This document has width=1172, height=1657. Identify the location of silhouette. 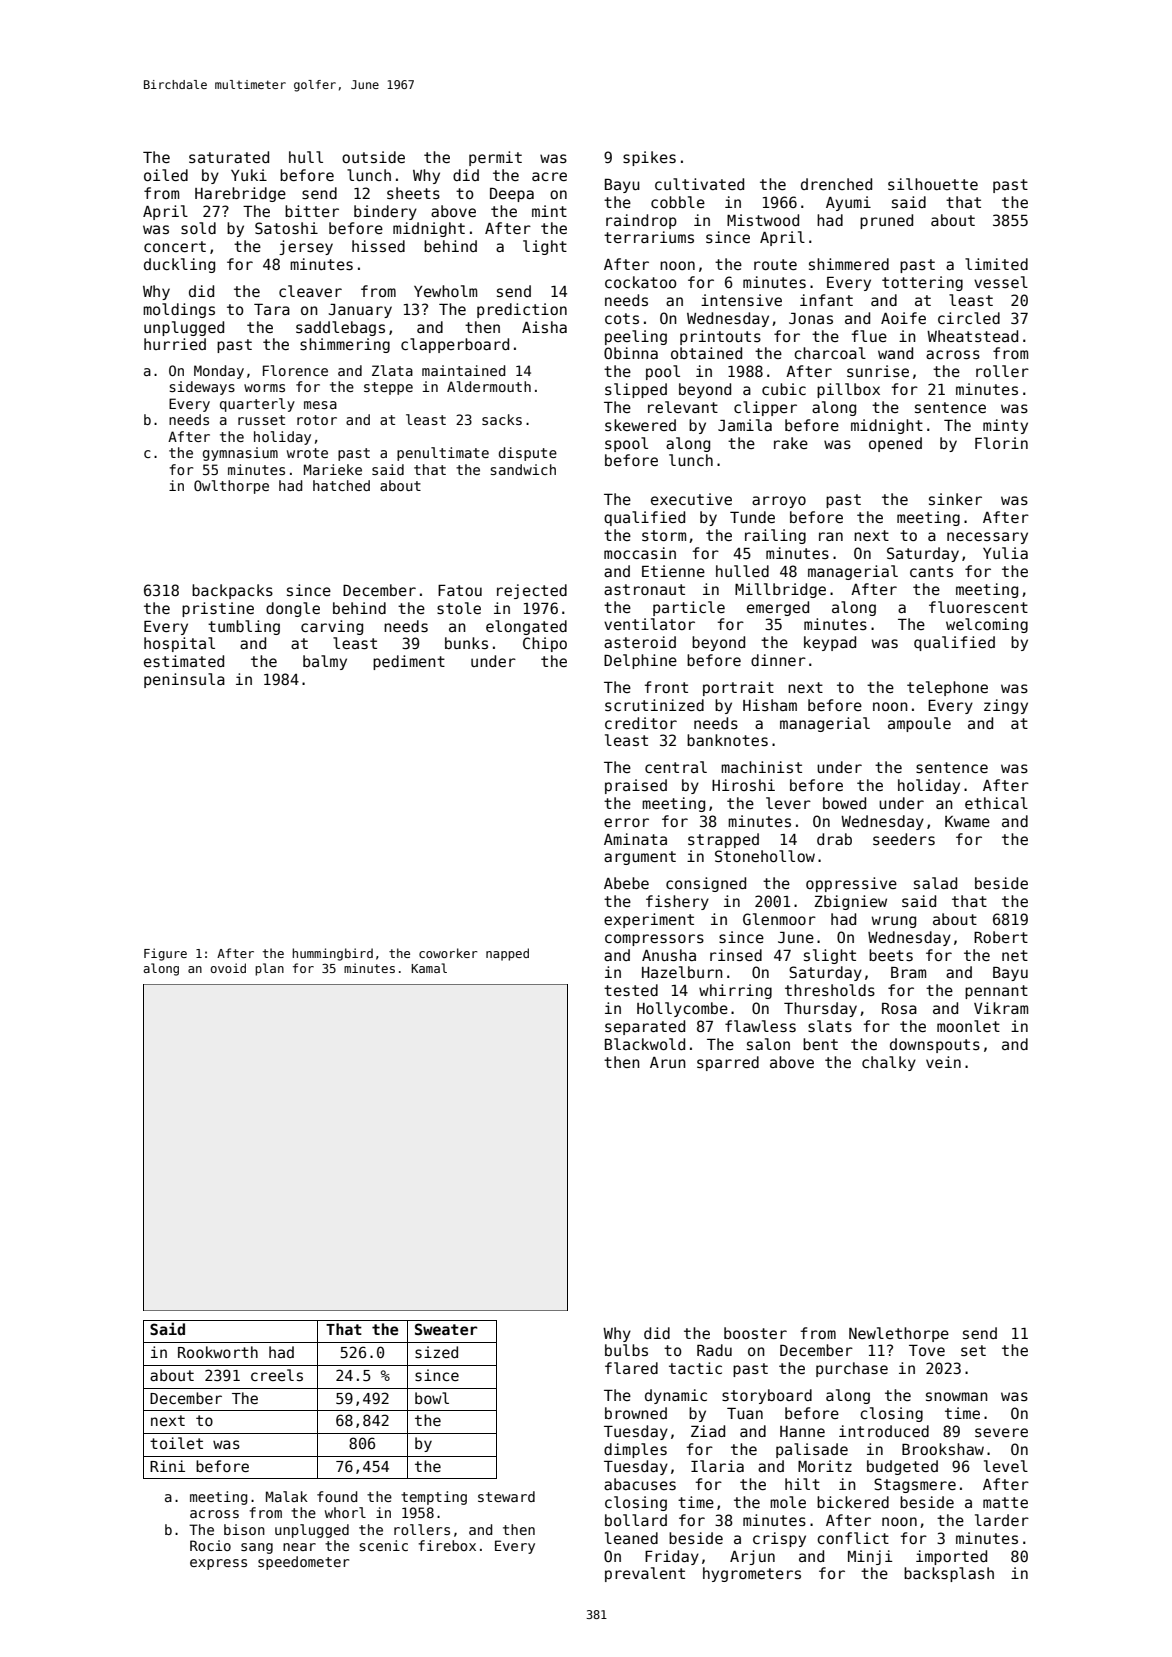
(933, 184).
